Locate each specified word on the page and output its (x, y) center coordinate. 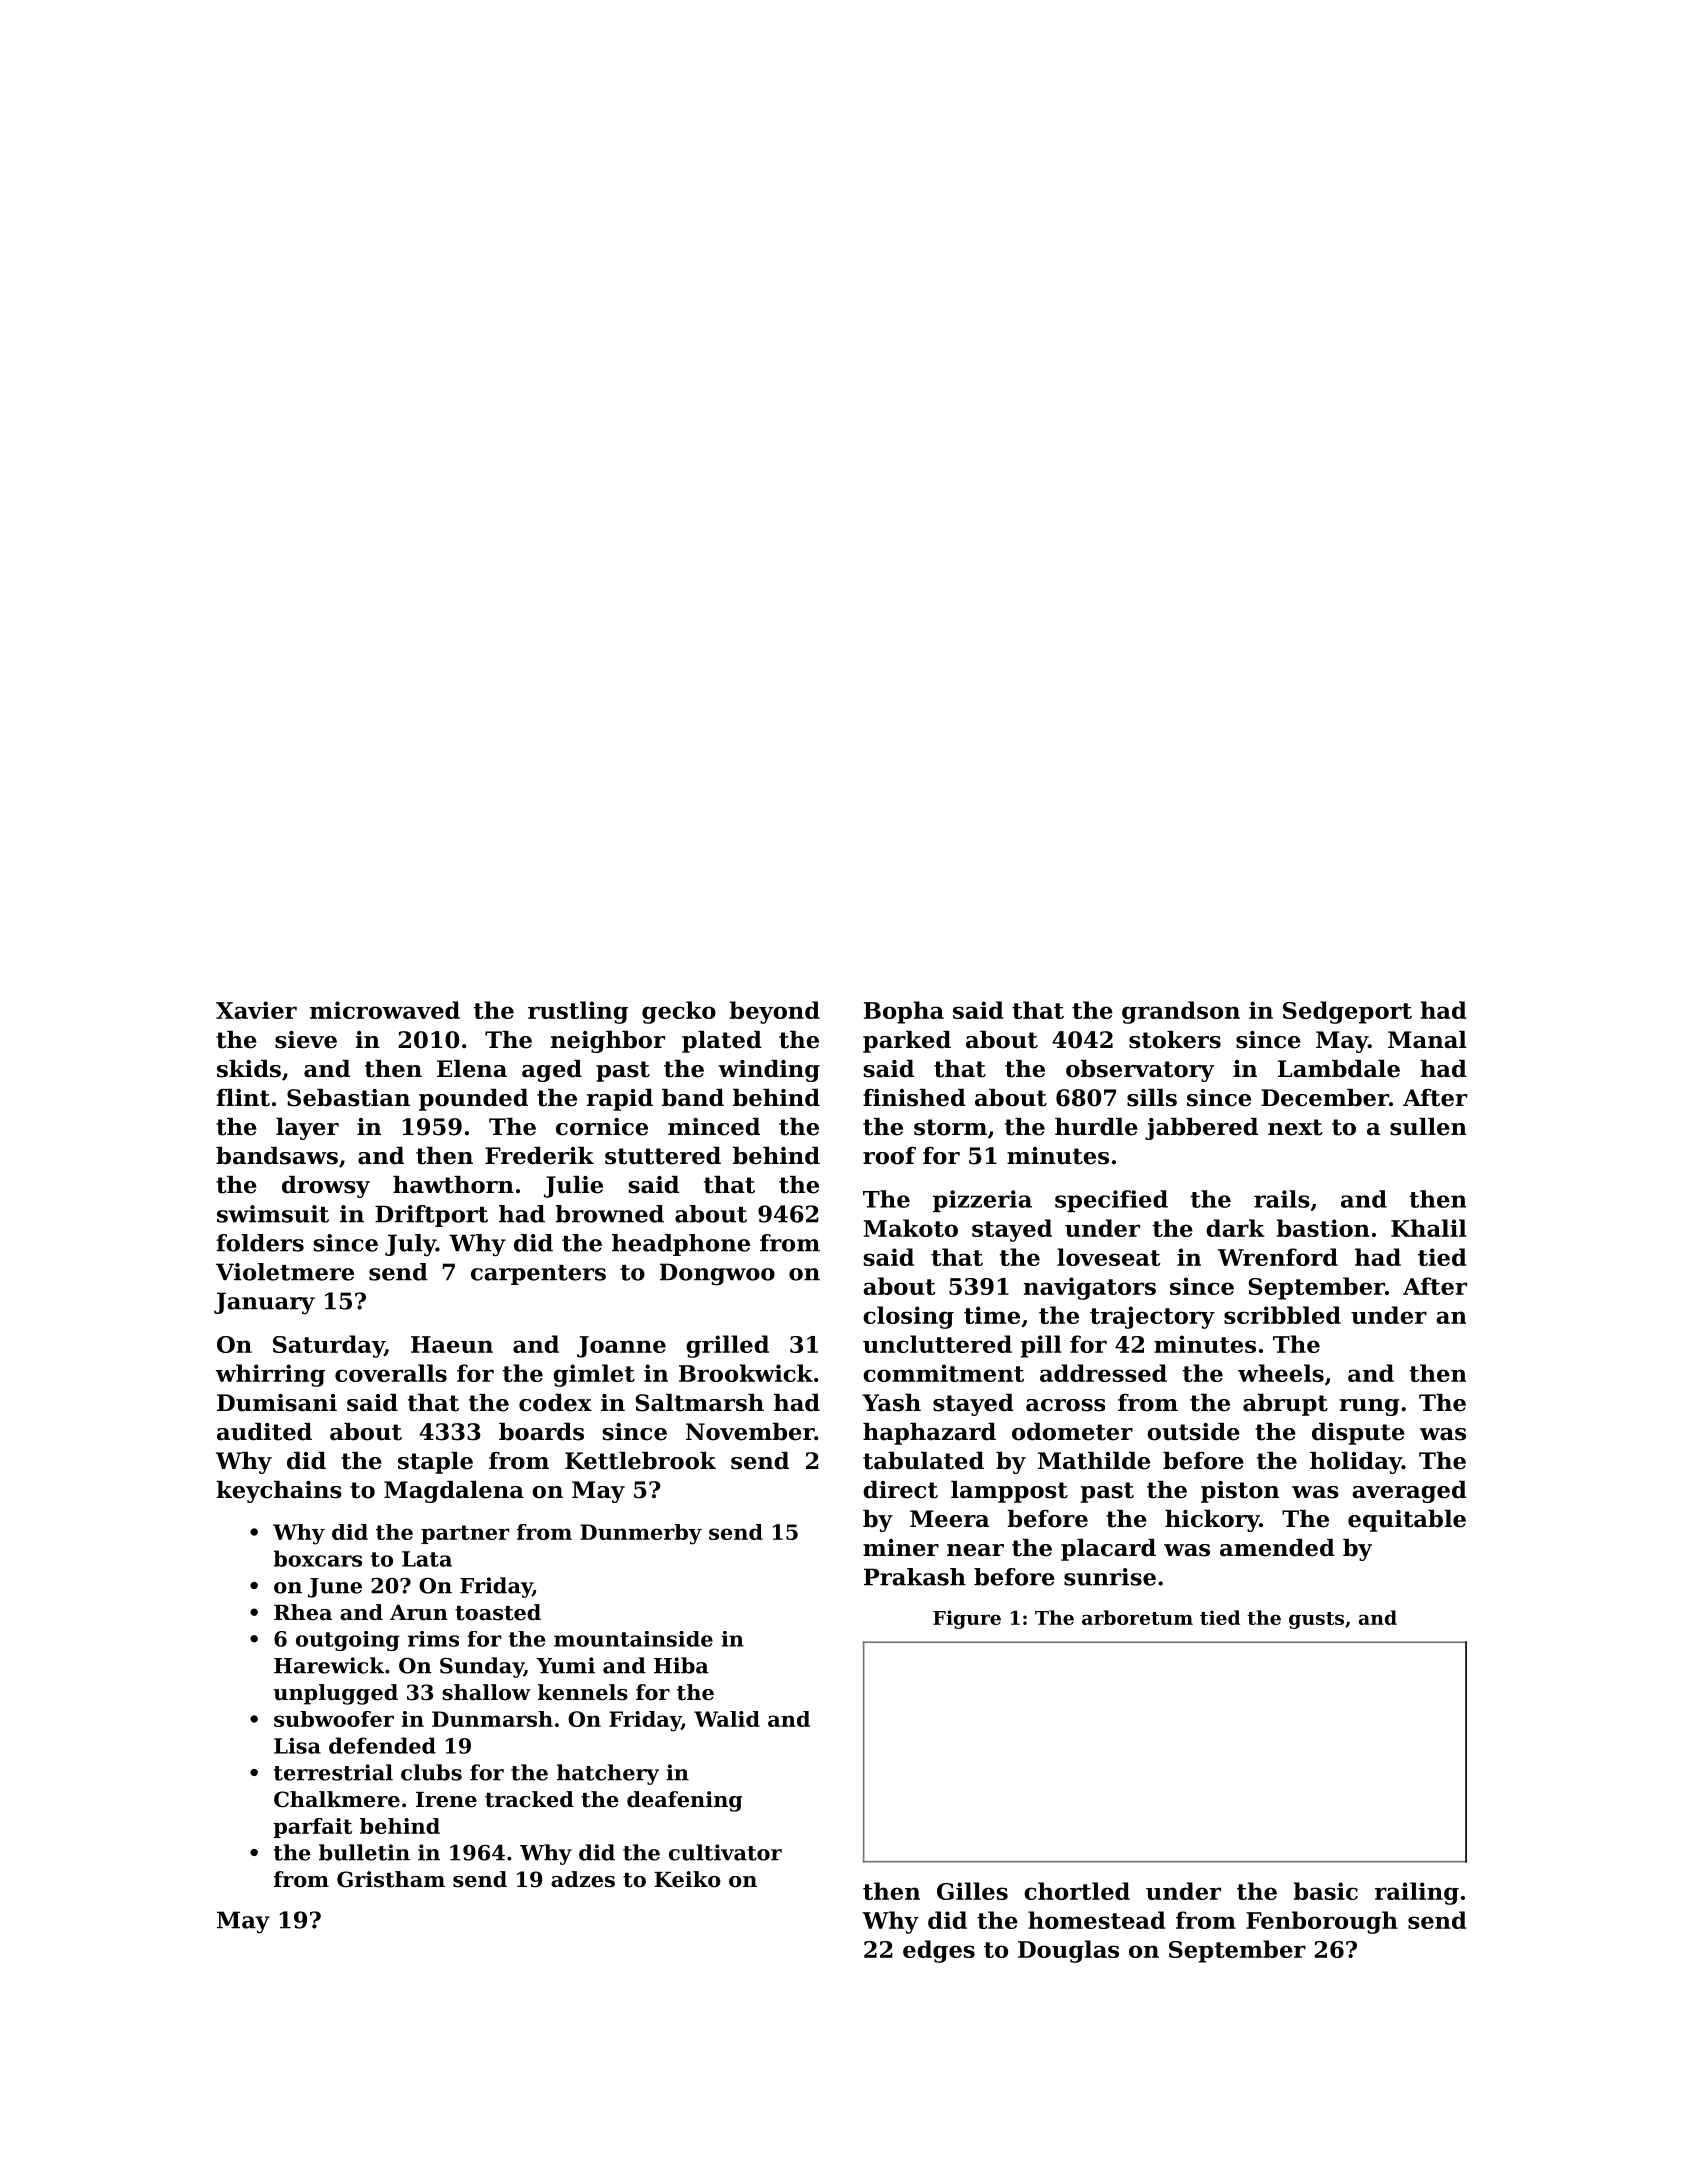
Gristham (391, 1879)
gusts (1316, 1620)
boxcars (318, 1558)
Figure (967, 1619)
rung (1369, 1407)
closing (908, 1317)
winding (769, 1071)
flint (243, 1098)
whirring (270, 1375)
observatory (1140, 1071)
